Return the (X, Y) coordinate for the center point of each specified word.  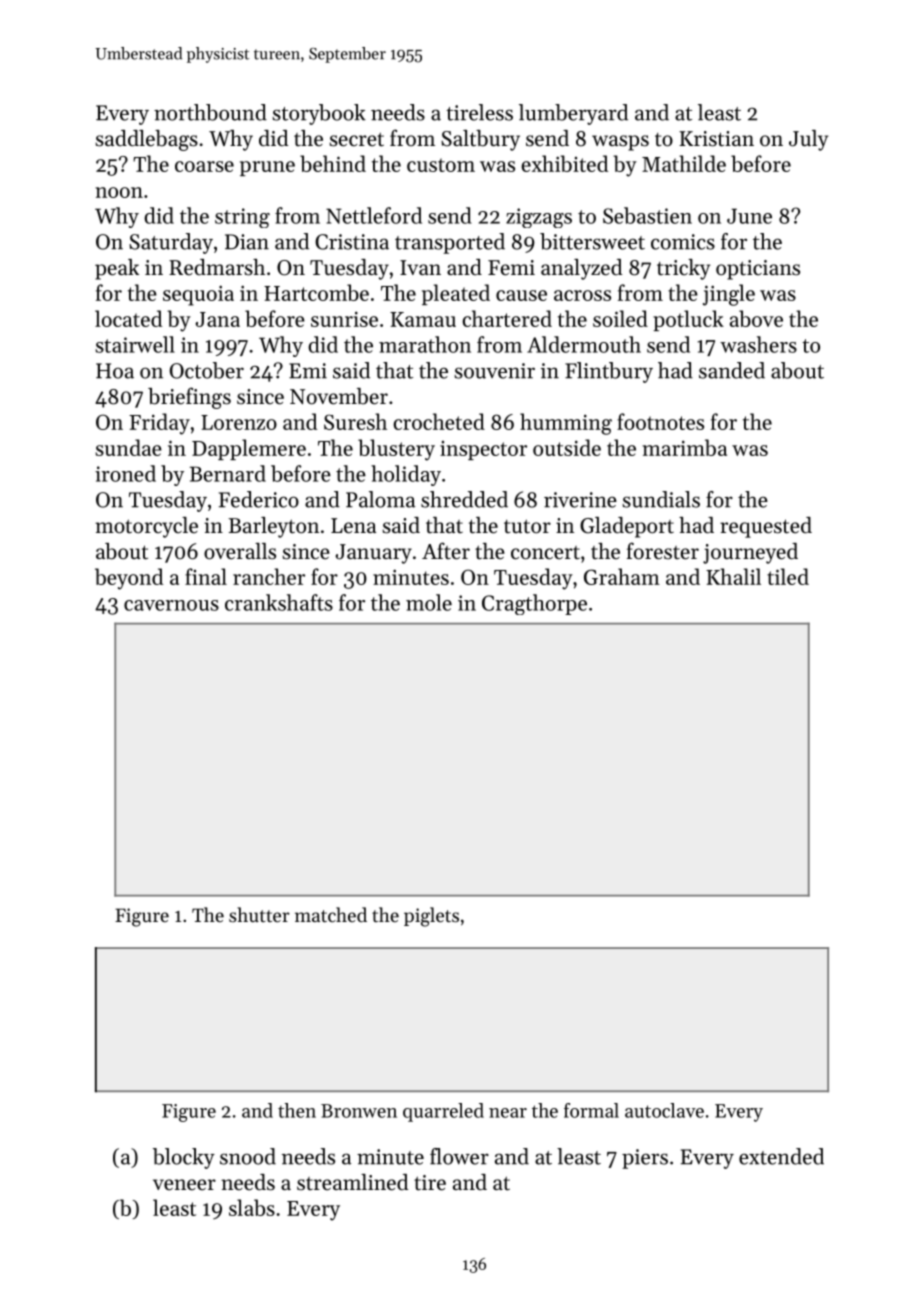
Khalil (733, 576)
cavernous (171, 605)
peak (117, 269)
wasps (620, 143)
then (297, 1110)
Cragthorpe (534, 604)
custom (441, 165)
